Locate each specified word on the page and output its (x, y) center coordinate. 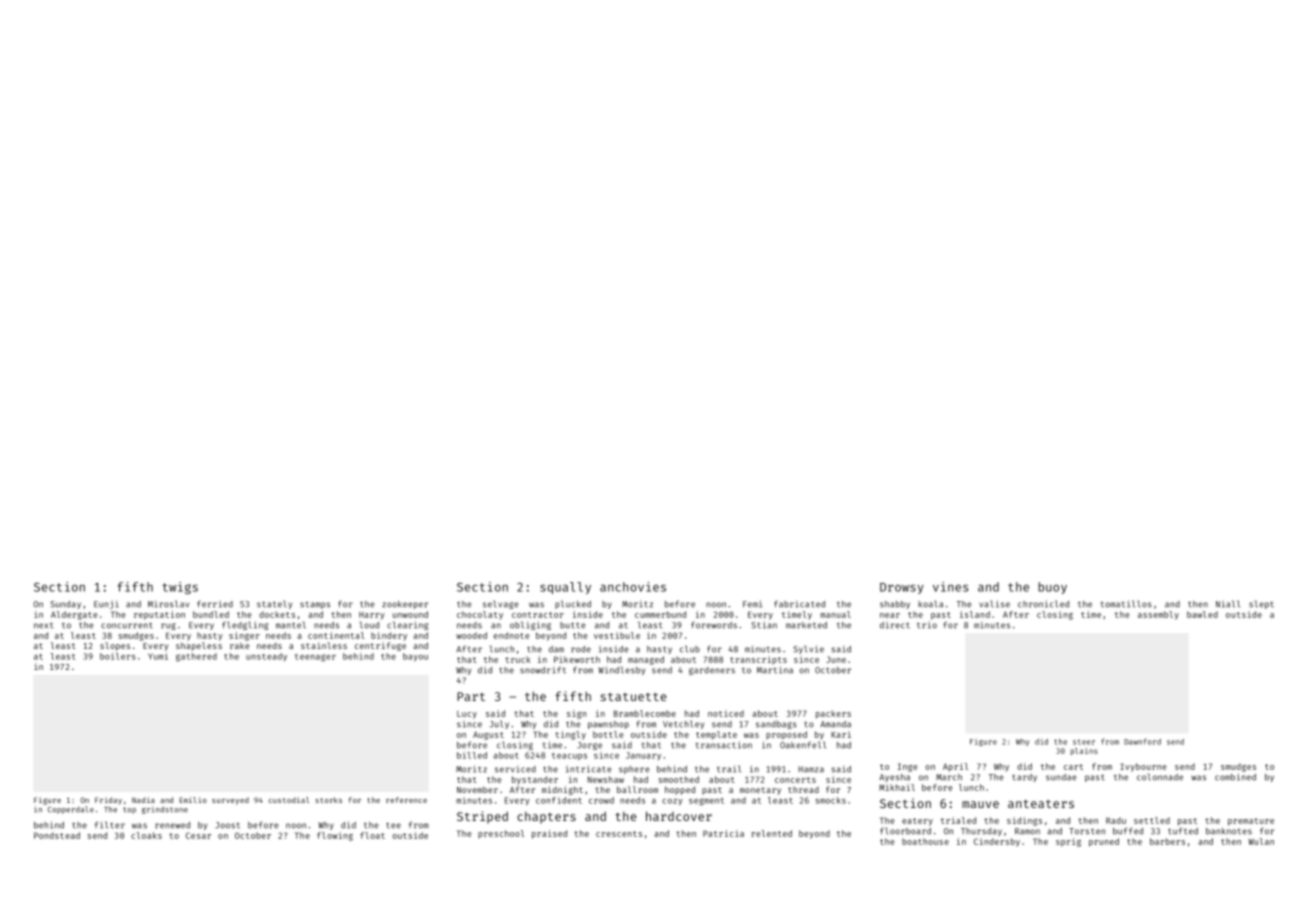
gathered (196, 657)
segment (706, 802)
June (836, 659)
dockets (277, 614)
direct (895, 625)
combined (1235, 777)
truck (518, 659)
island (975, 614)
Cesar (198, 835)
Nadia (143, 800)
